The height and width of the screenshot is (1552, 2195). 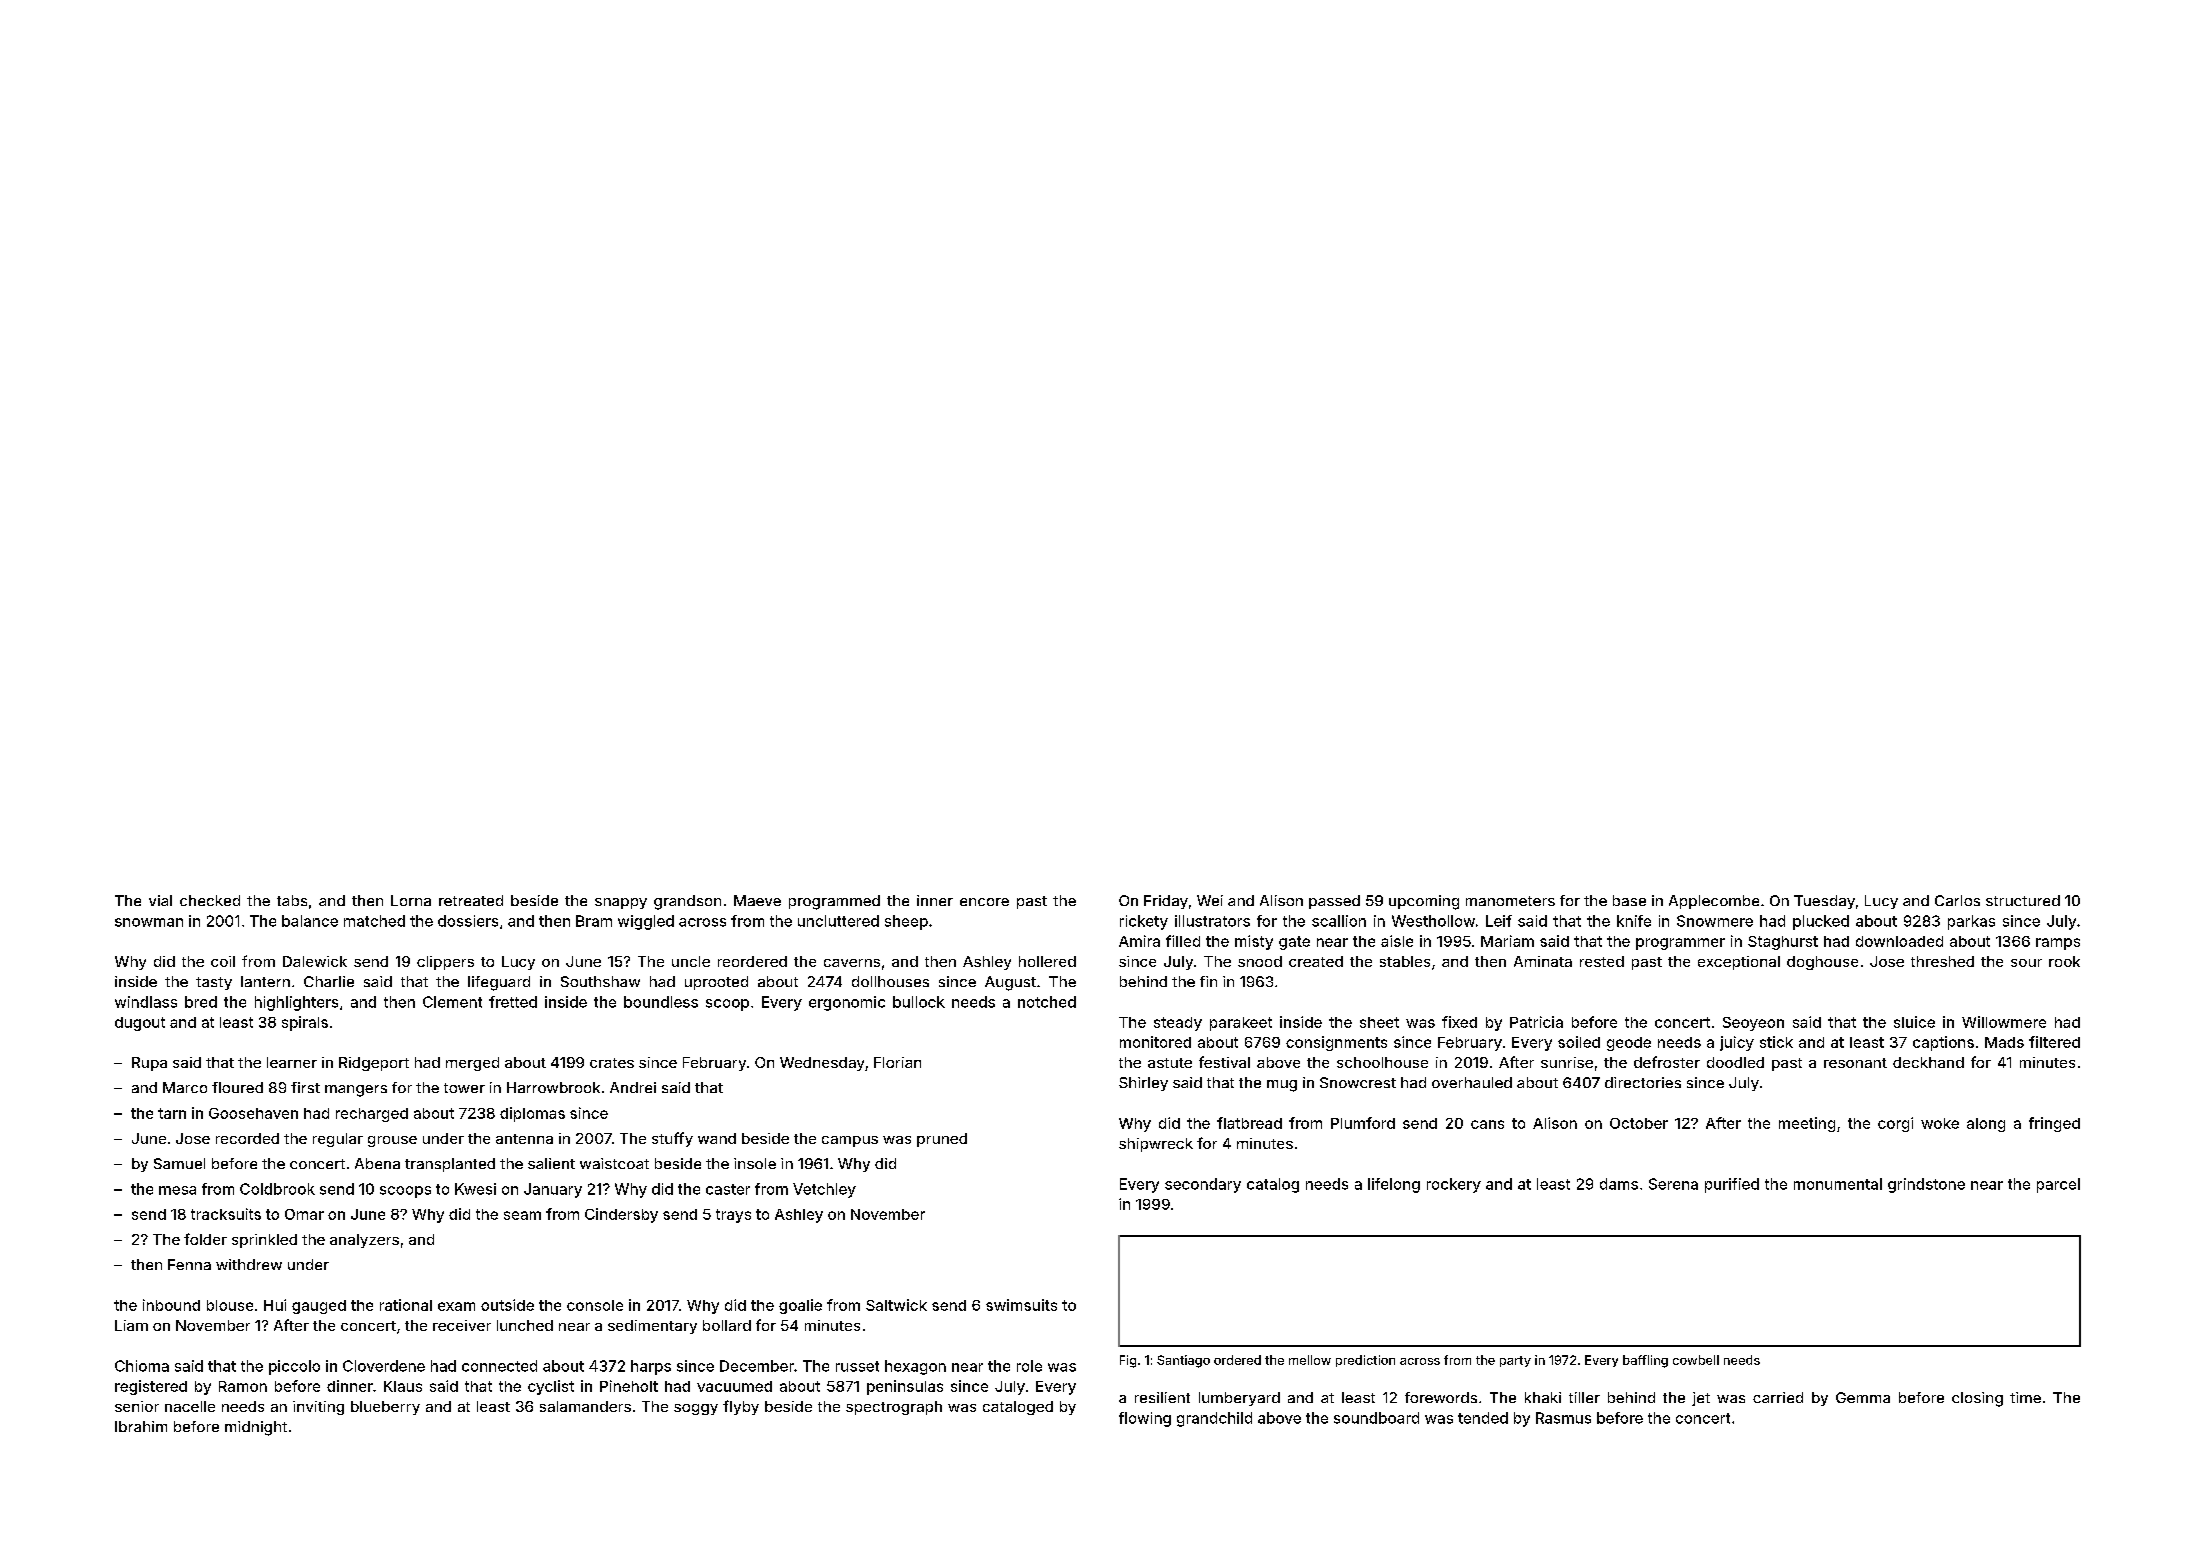 What do you see at coordinates (852, 963) in the screenshot?
I see `caverns` at bounding box center [852, 963].
